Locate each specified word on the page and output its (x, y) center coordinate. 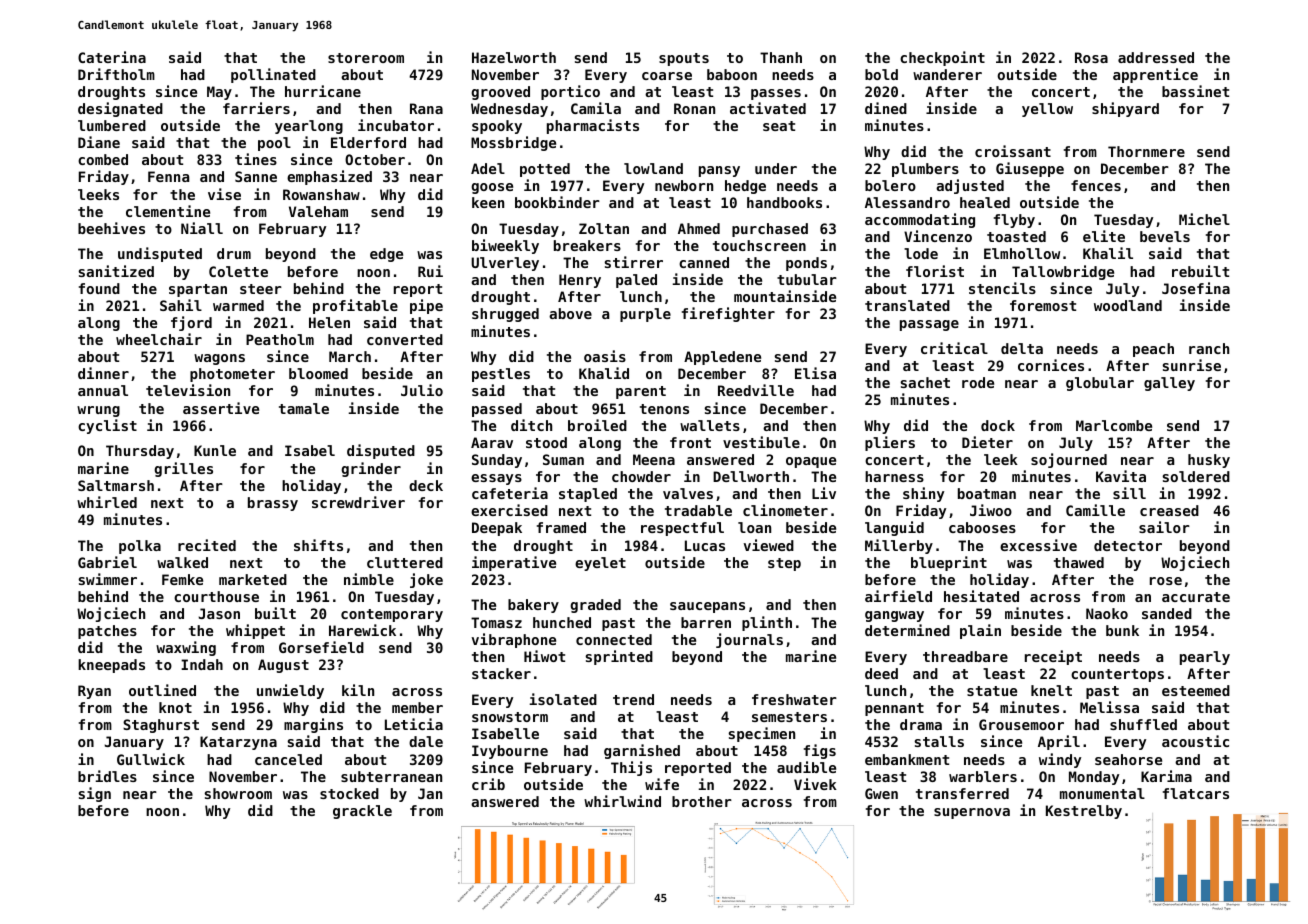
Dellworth (751, 476)
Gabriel (107, 562)
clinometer (785, 510)
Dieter (987, 442)
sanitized (116, 271)
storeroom (366, 58)
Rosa (1091, 57)
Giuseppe (1030, 169)
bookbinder (557, 202)
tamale (304, 408)
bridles (107, 776)
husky (1209, 461)
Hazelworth (514, 57)
